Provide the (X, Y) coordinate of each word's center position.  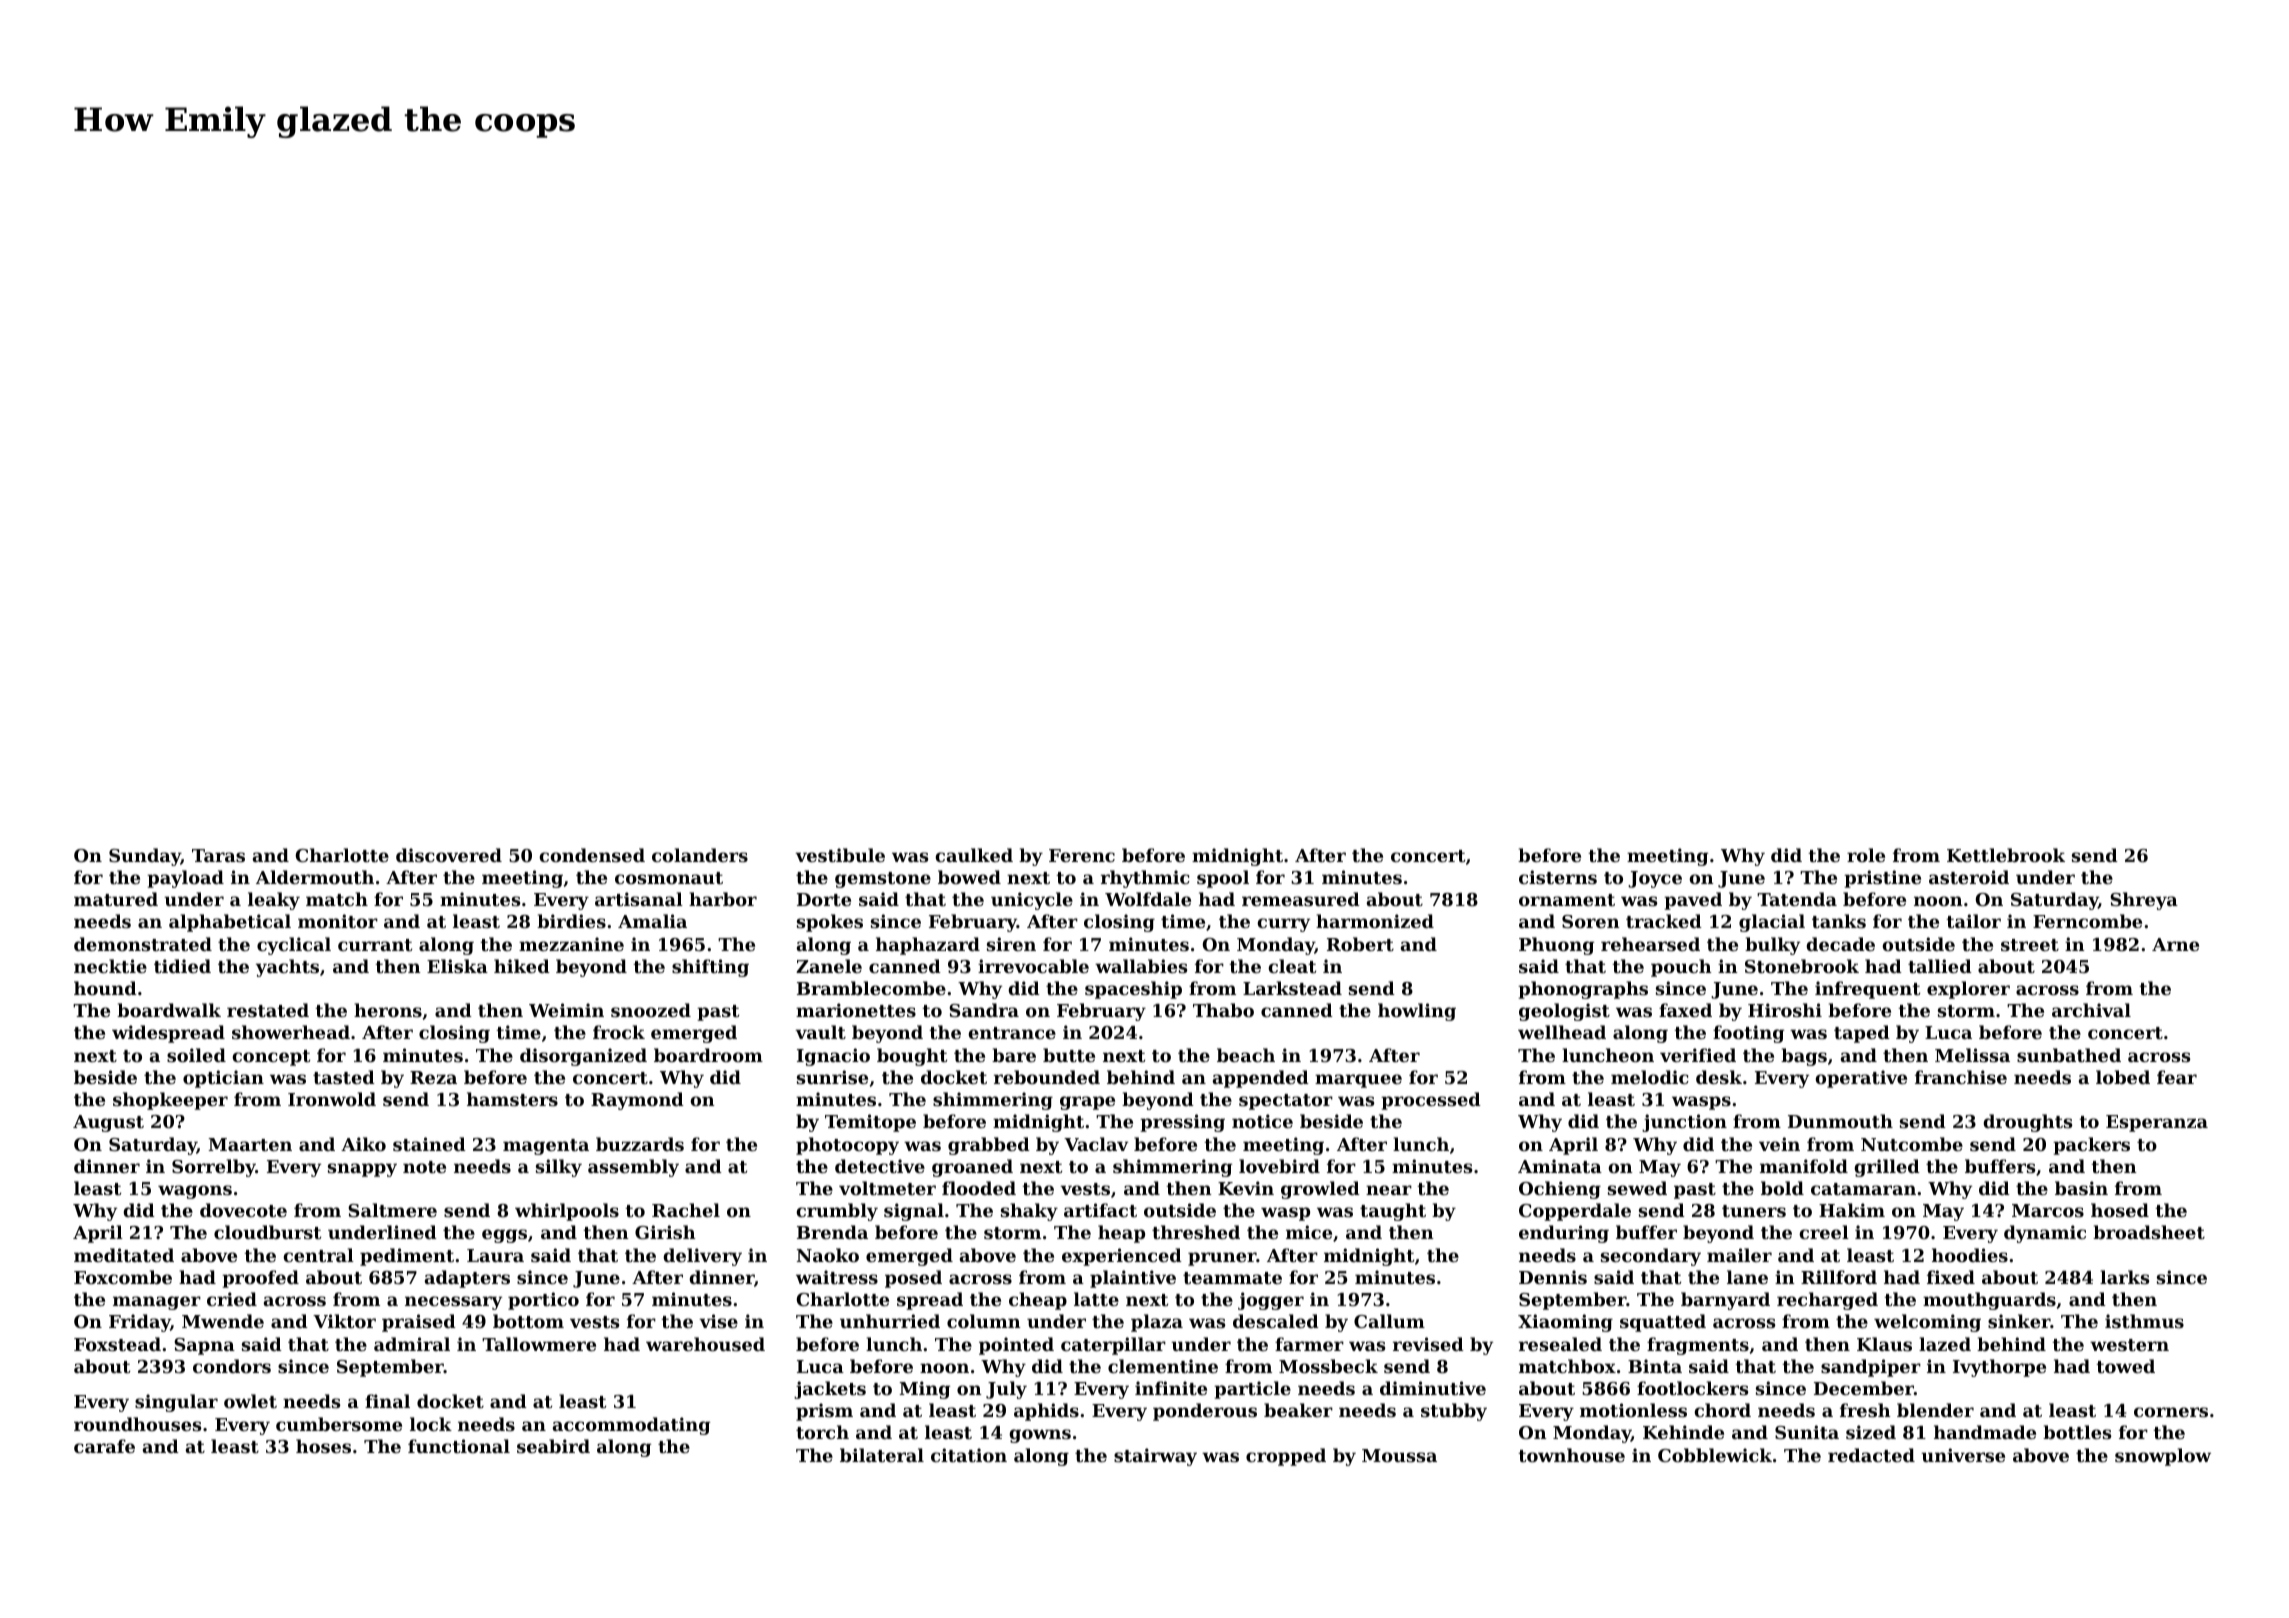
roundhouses (137, 1424)
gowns (1040, 1436)
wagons (195, 1192)
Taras (218, 855)
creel (1824, 1232)
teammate (1232, 1278)
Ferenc (1082, 855)
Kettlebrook (2006, 855)
